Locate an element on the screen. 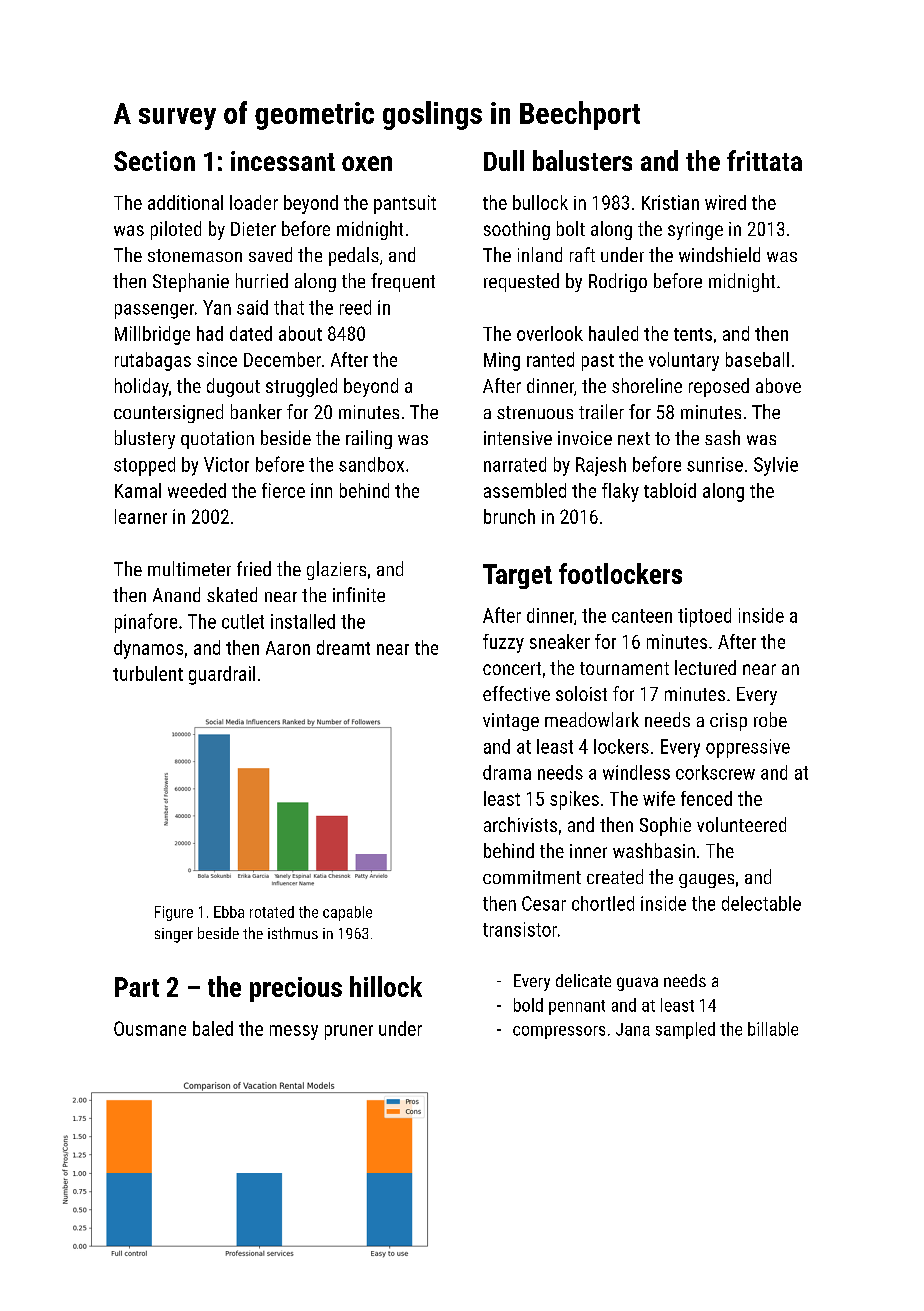  drama is located at coordinates (507, 772).
